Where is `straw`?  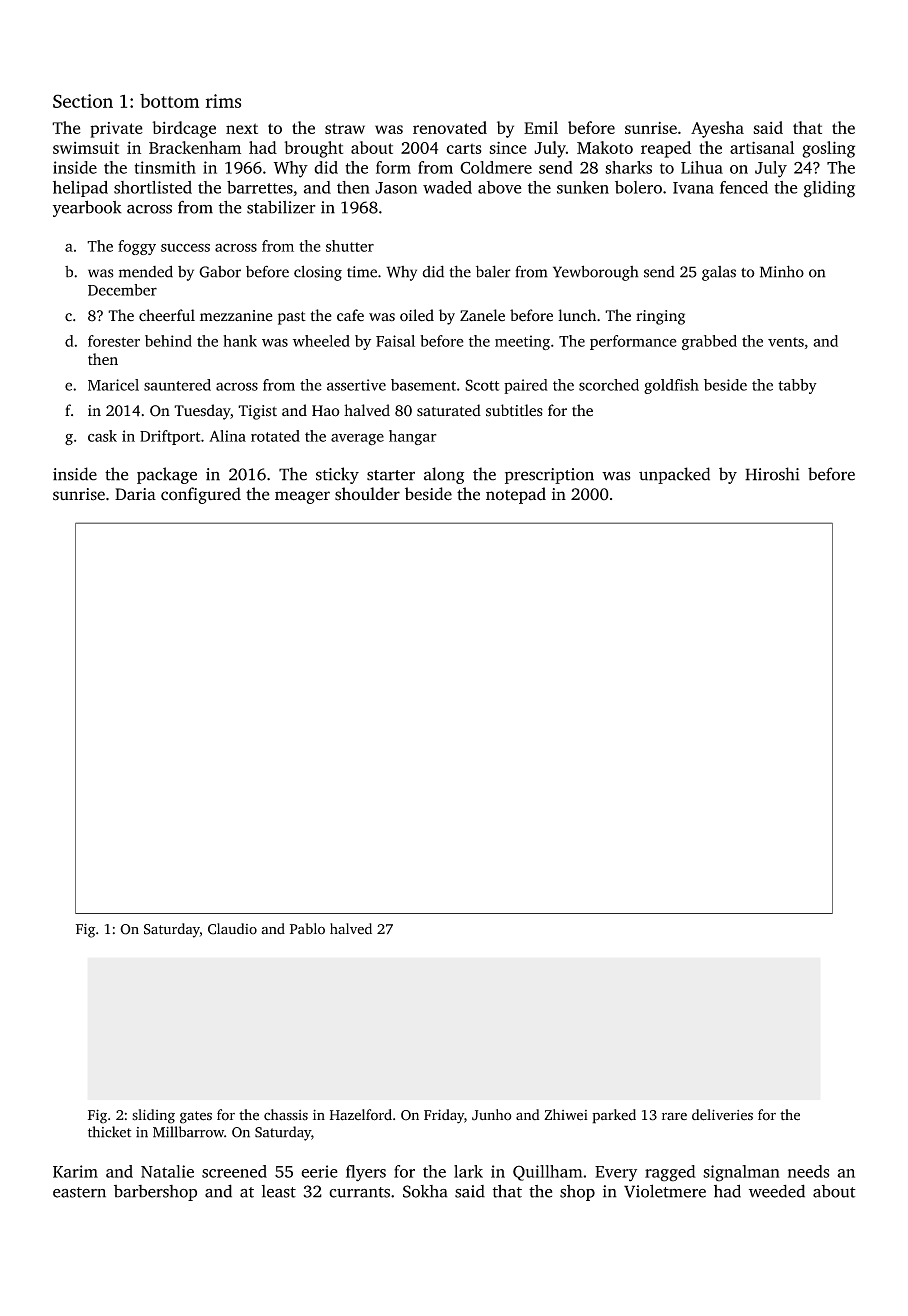 straw is located at coordinates (345, 128).
